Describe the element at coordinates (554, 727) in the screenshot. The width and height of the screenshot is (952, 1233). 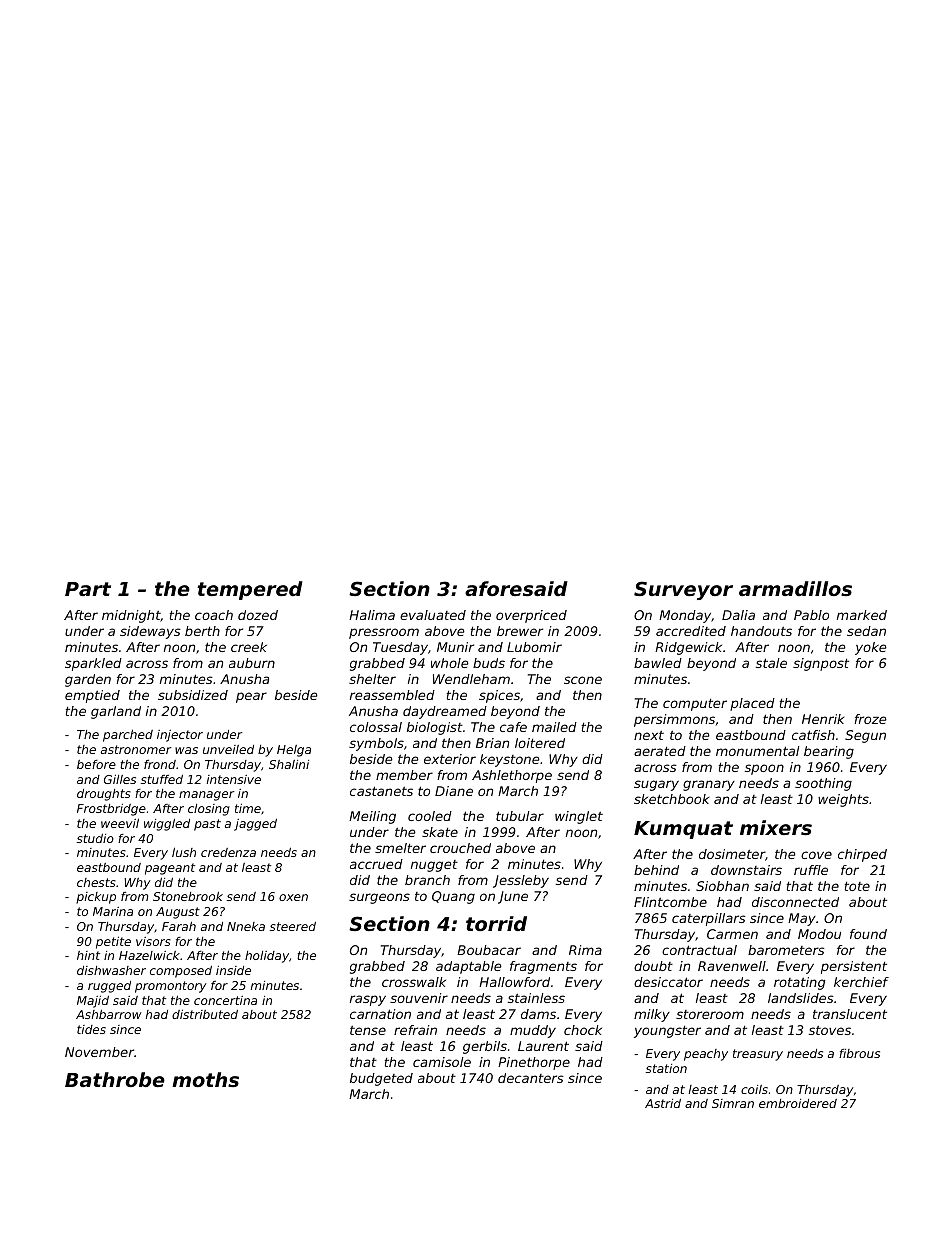
I see `mailed` at that location.
